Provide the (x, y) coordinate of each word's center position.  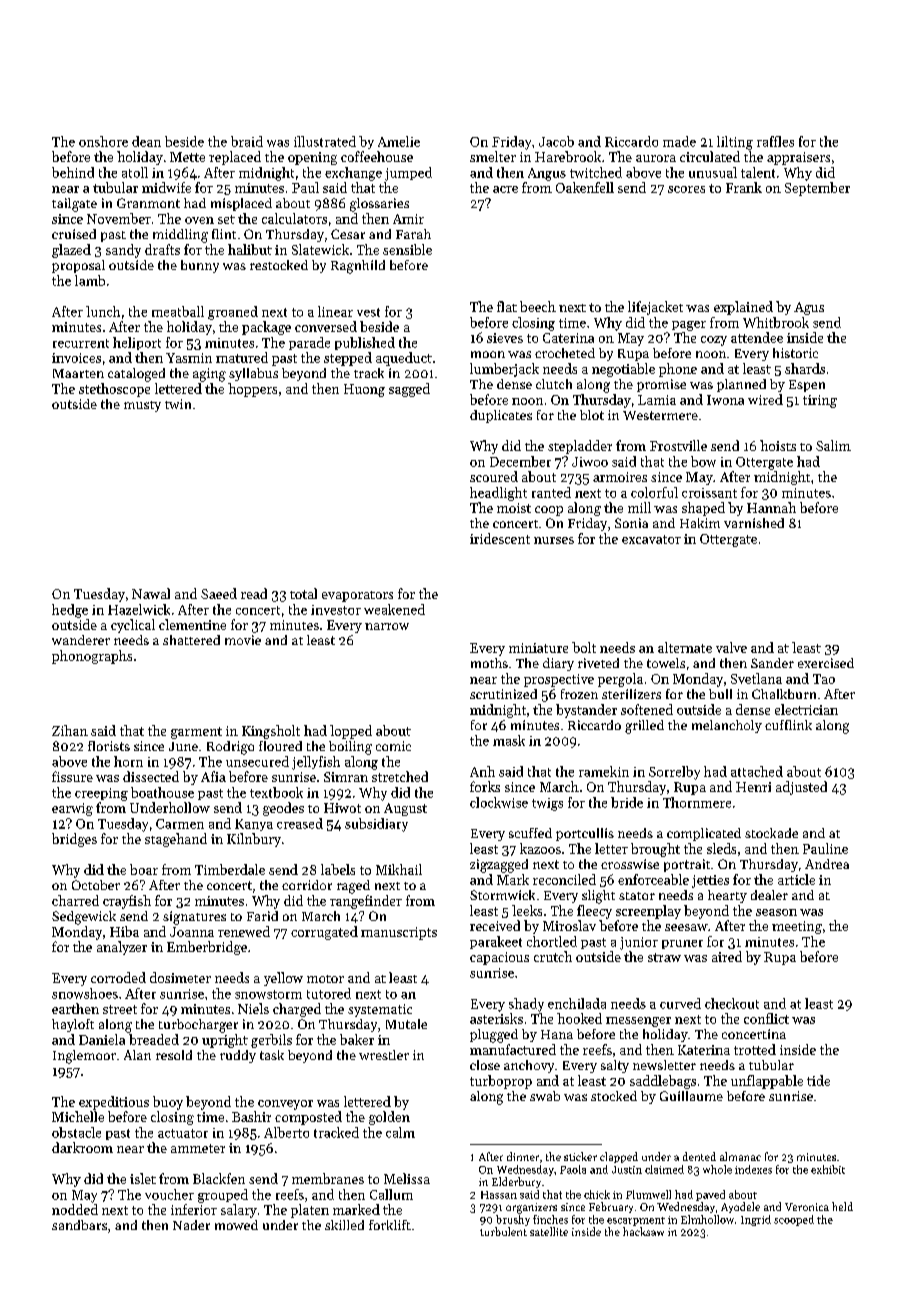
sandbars (79, 1225)
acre (505, 189)
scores (686, 189)
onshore (103, 141)
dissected (151, 776)
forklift (390, 1225)
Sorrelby (674, 773)
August (405, 809)
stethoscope (114, 390)
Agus (809, 308)
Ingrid (756, 1220)
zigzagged (499, 866)
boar (144, 869)
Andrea (827, 864)
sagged (409, 390)
